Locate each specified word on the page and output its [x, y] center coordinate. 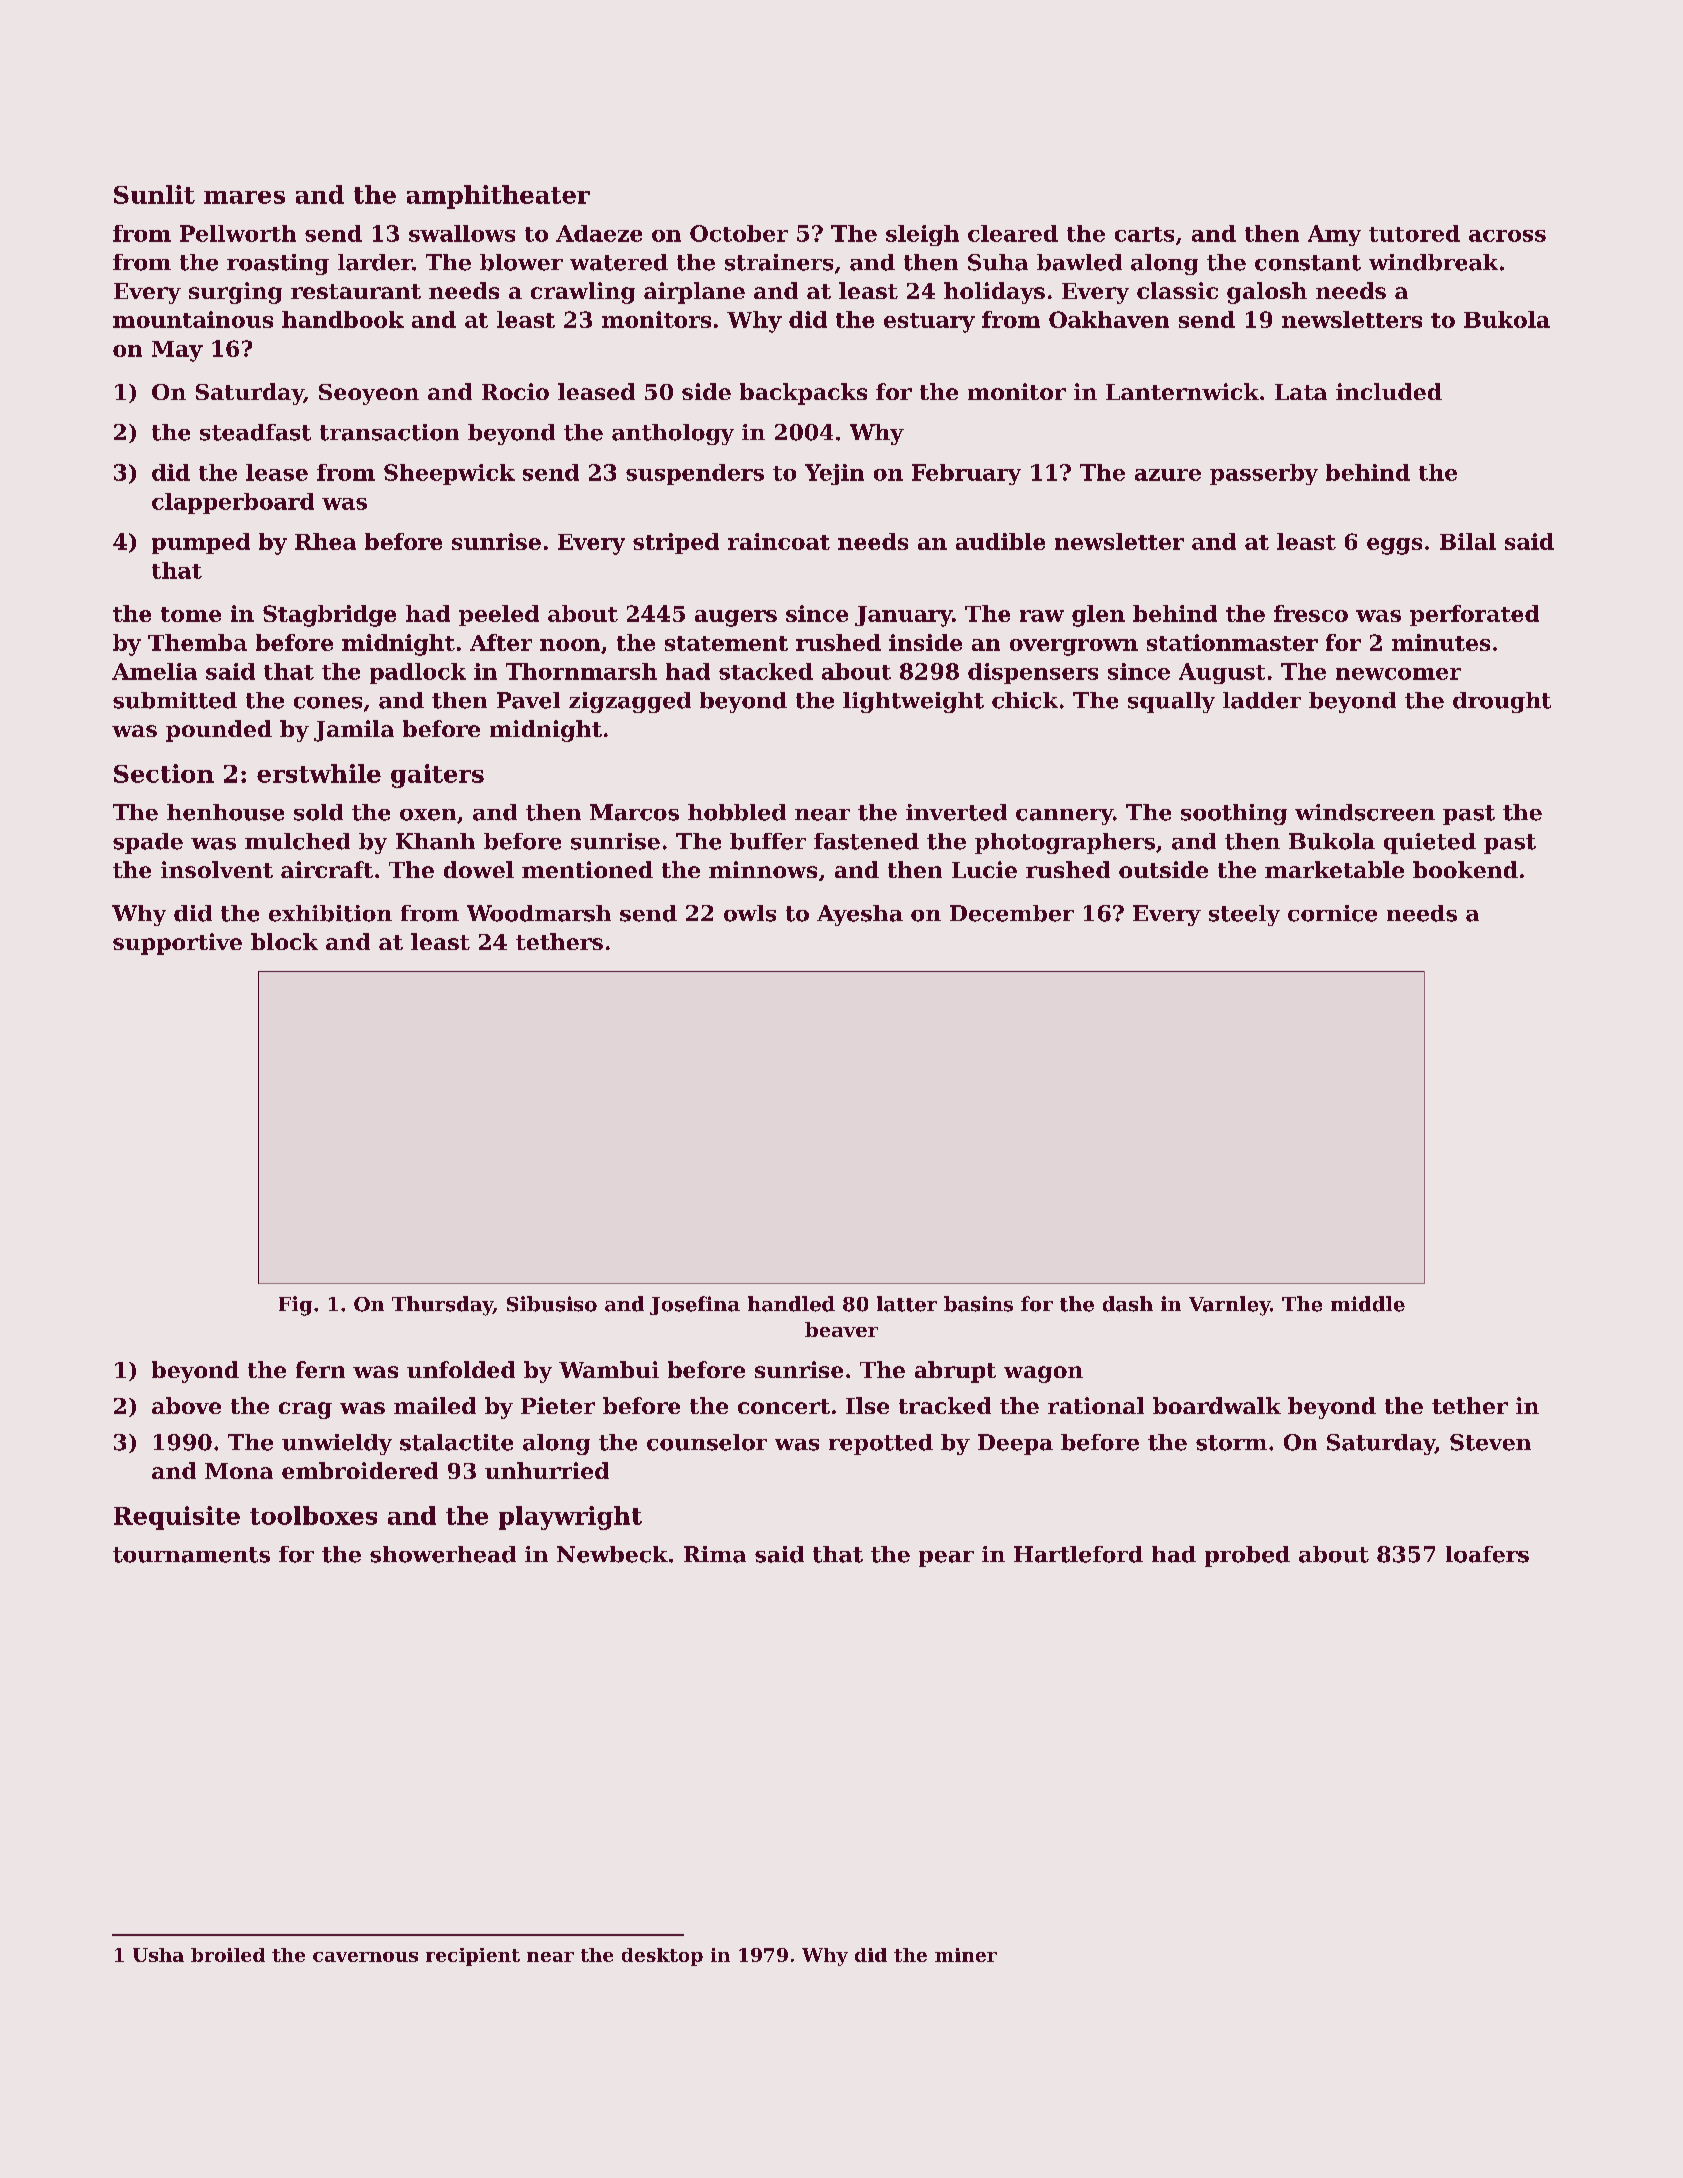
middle [1368, 1304]
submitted [175, 700]
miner [966, 1955]
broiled [228, 1955]
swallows [462, 233]
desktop [662, 1957]
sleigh [922, 235]
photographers [1065, 843]
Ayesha [860, 915]
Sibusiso [552, 1304]
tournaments [191, 1555]
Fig [295, 1306]
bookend [1465, 869]
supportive [177, 944]
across [1507, 236]
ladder [1262, 700]
